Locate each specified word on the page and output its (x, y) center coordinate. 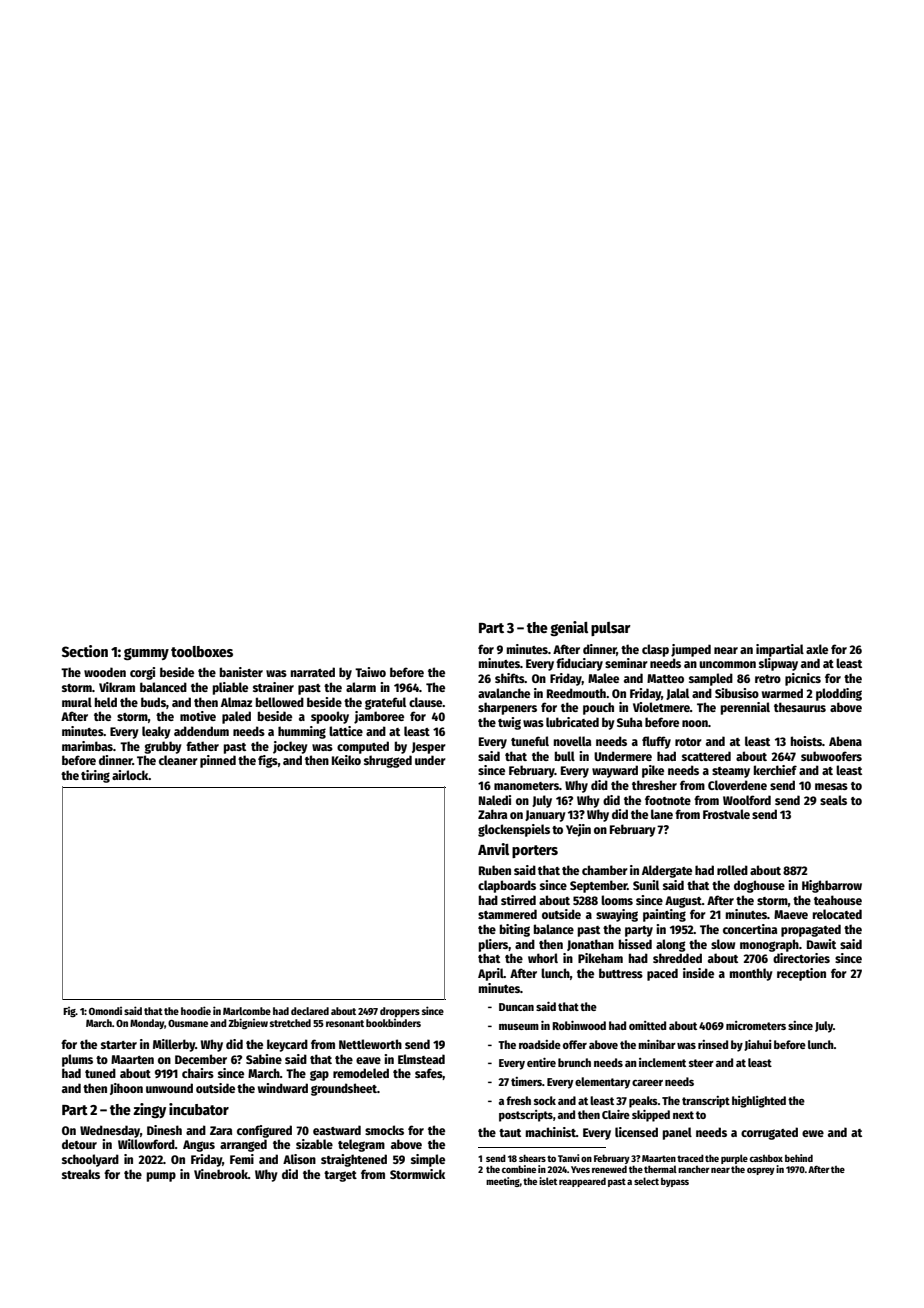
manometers (526, 786)
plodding (839, 694)
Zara (221, 1130)
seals (833, 800)
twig (509, 723)
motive (198, 716)
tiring (95, 776)
